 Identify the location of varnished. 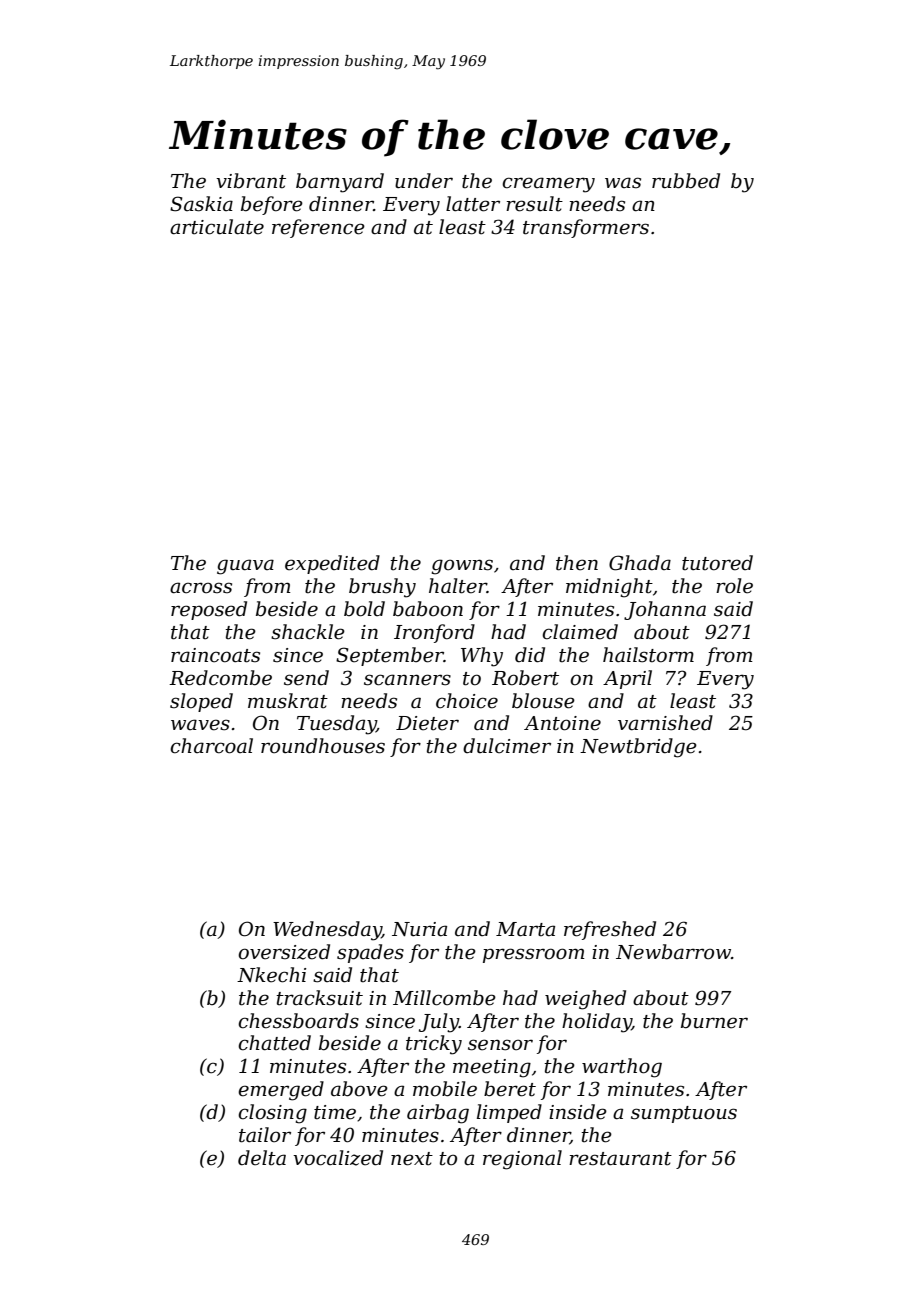
(665, 723).
